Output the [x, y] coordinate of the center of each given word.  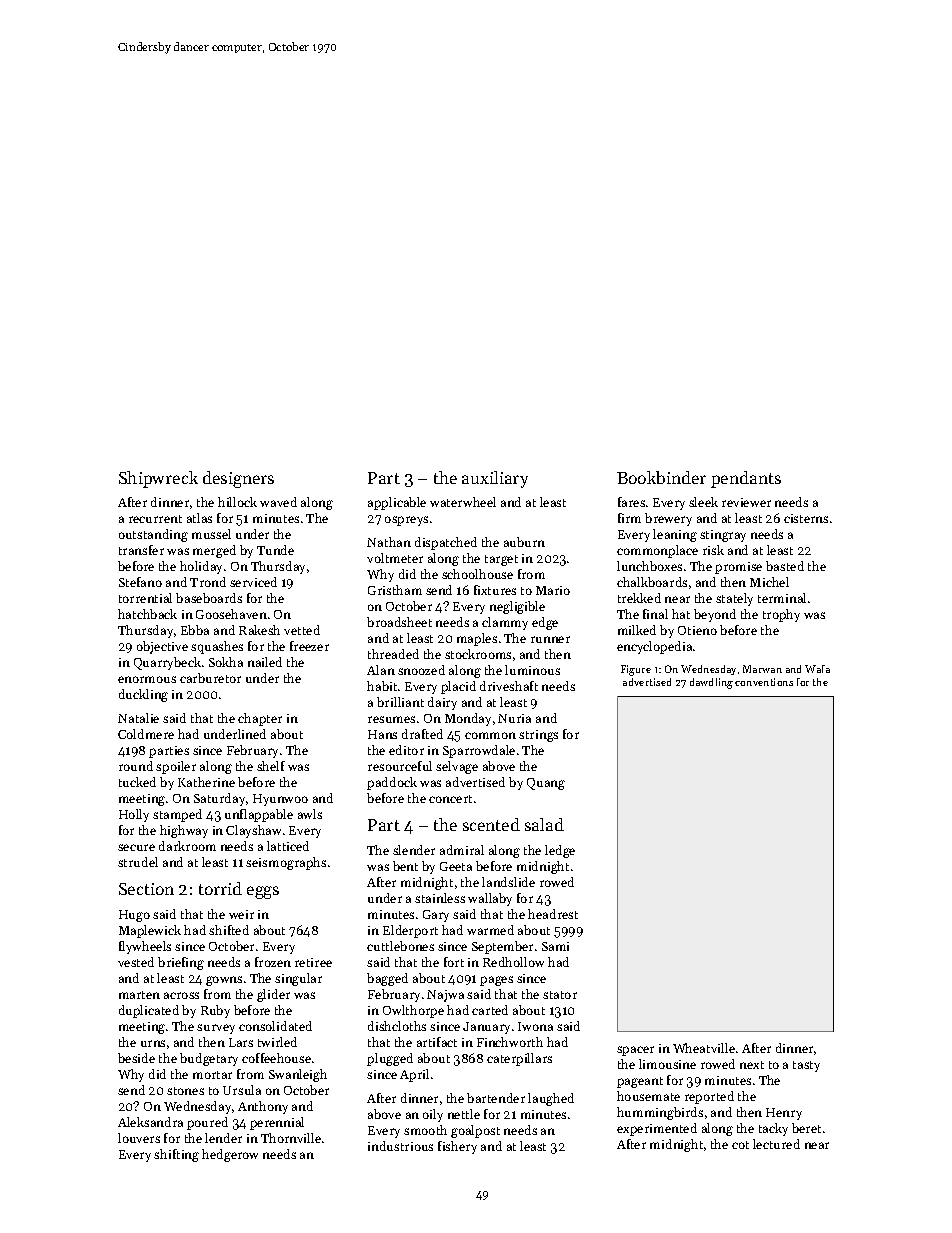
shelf [271, 766]
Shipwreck [158, 479]
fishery [457, 1147]
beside [136, 1058]
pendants [746, 479]
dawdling [711, 683]
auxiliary [495, 479]
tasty [806, 1066]
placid [458, 687]
